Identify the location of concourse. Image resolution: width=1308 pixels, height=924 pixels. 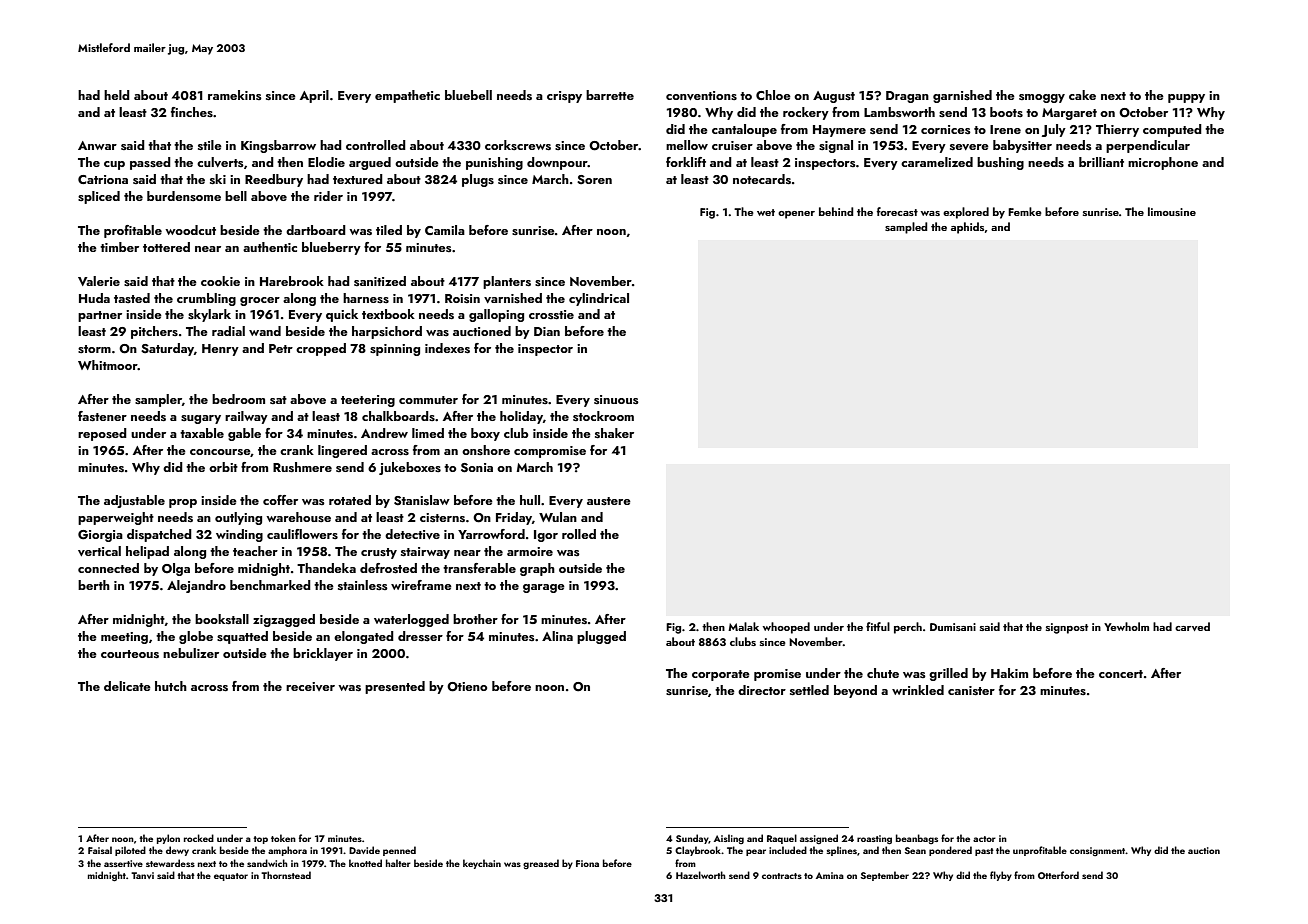
(220, 452).
